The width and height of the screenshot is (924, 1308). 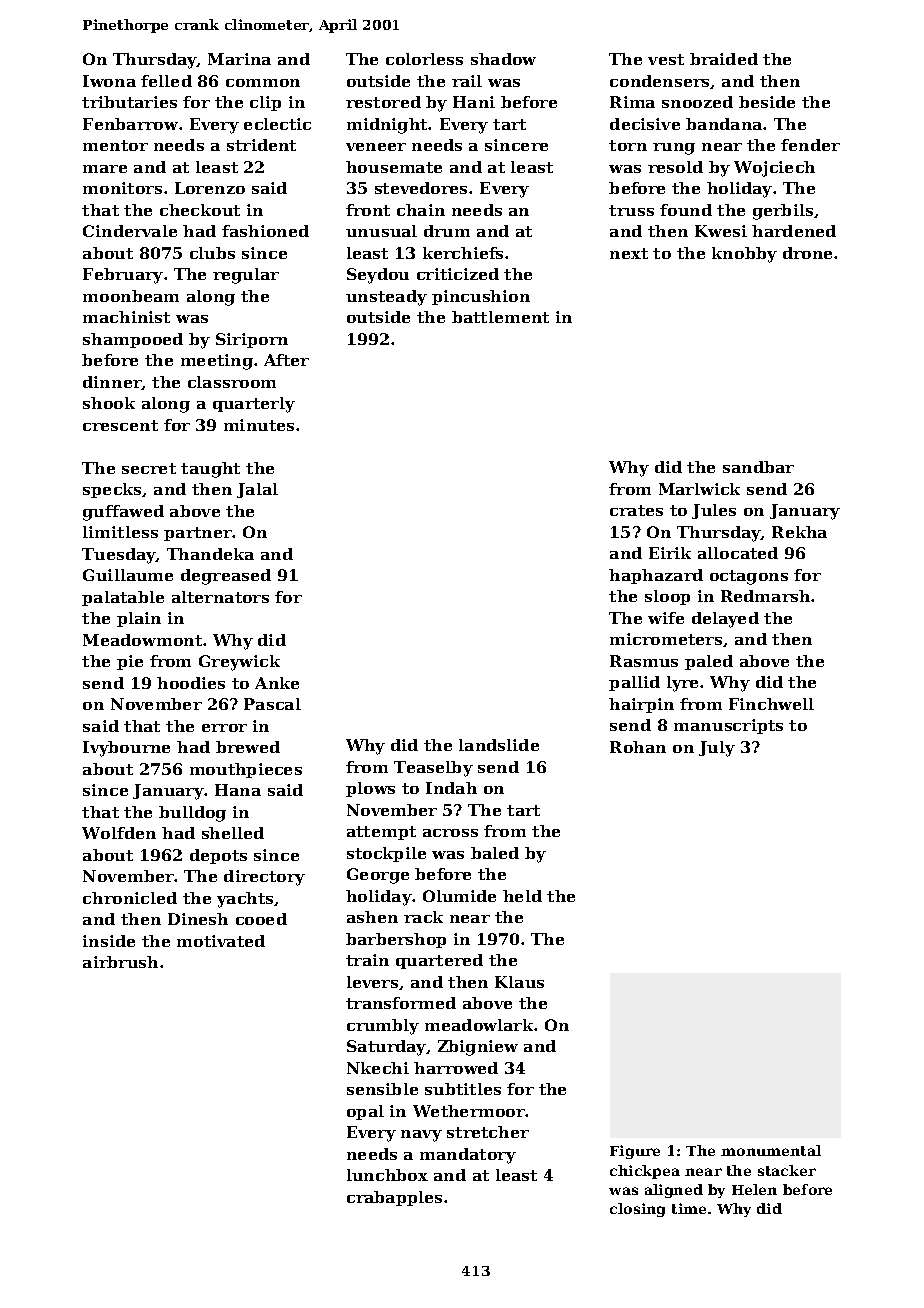 What do you see at coordinates (365, 1112) in the screenshot?
I see `opal` at bounding box center [365, 1112].
